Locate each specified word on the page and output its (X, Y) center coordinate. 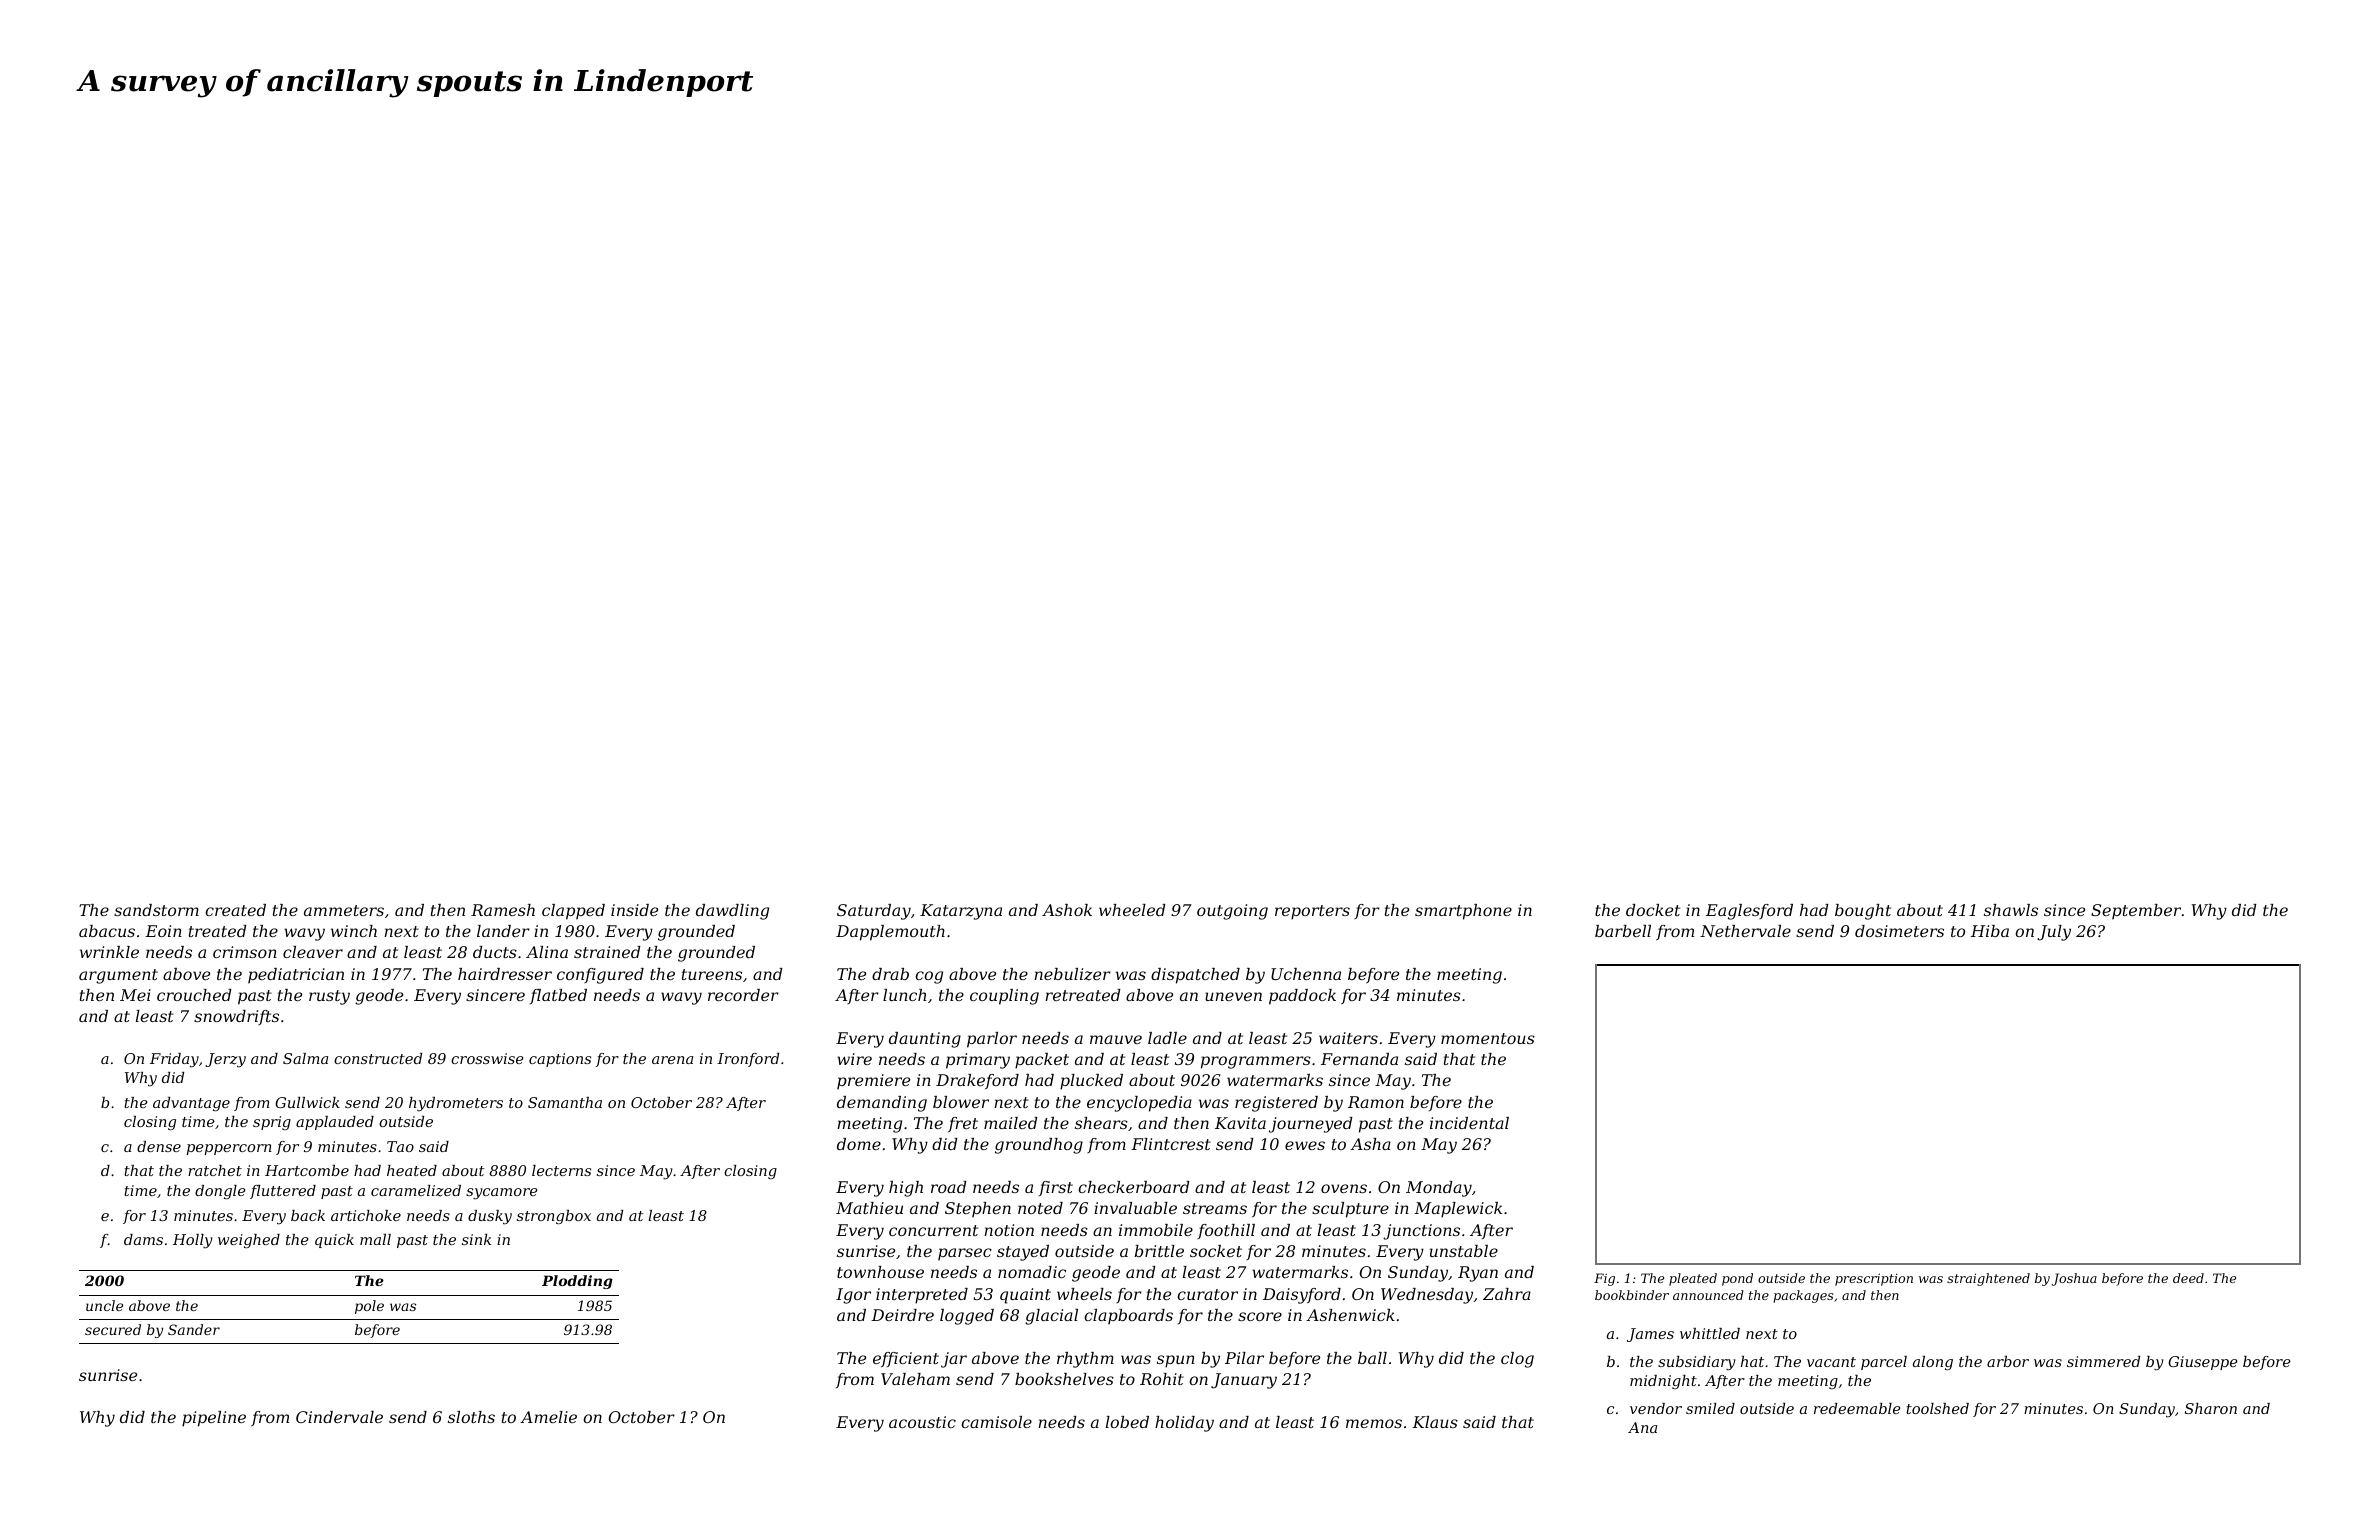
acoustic (922, 1422)
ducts (495, 952)
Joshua (2074, 1279)
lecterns (561, 1170)
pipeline (214, 1419)
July (2054, 933)
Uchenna (1306, 974)
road (949, 1187)
